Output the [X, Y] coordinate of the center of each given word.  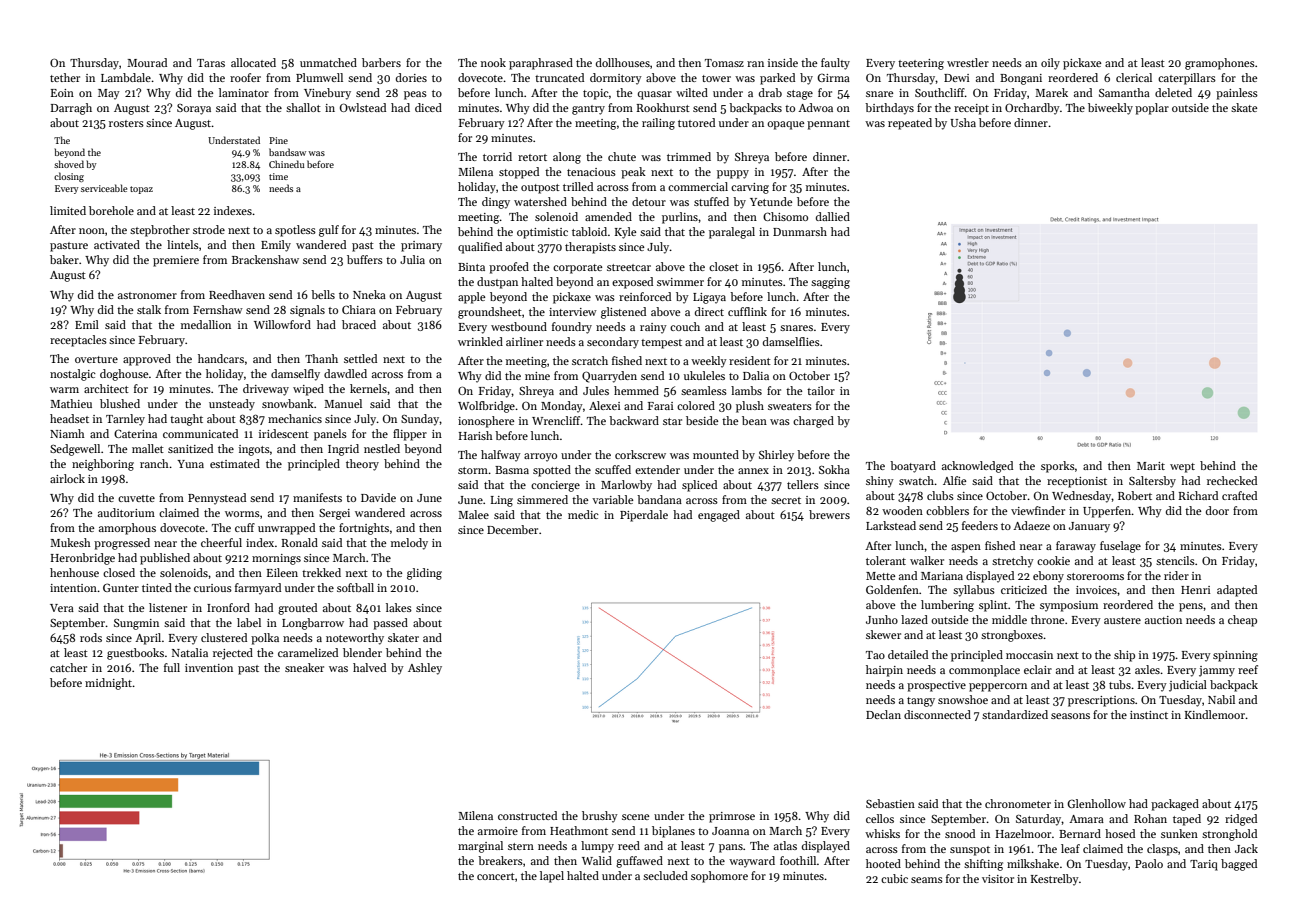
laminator [244, 92]
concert [496, 876]
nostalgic [73, 375]
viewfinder [1038, 510]
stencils [1175, 560]
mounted [716, 454]
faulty [835, 64]
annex [753, 471]
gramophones [1220, 64]
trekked [321, 572]
